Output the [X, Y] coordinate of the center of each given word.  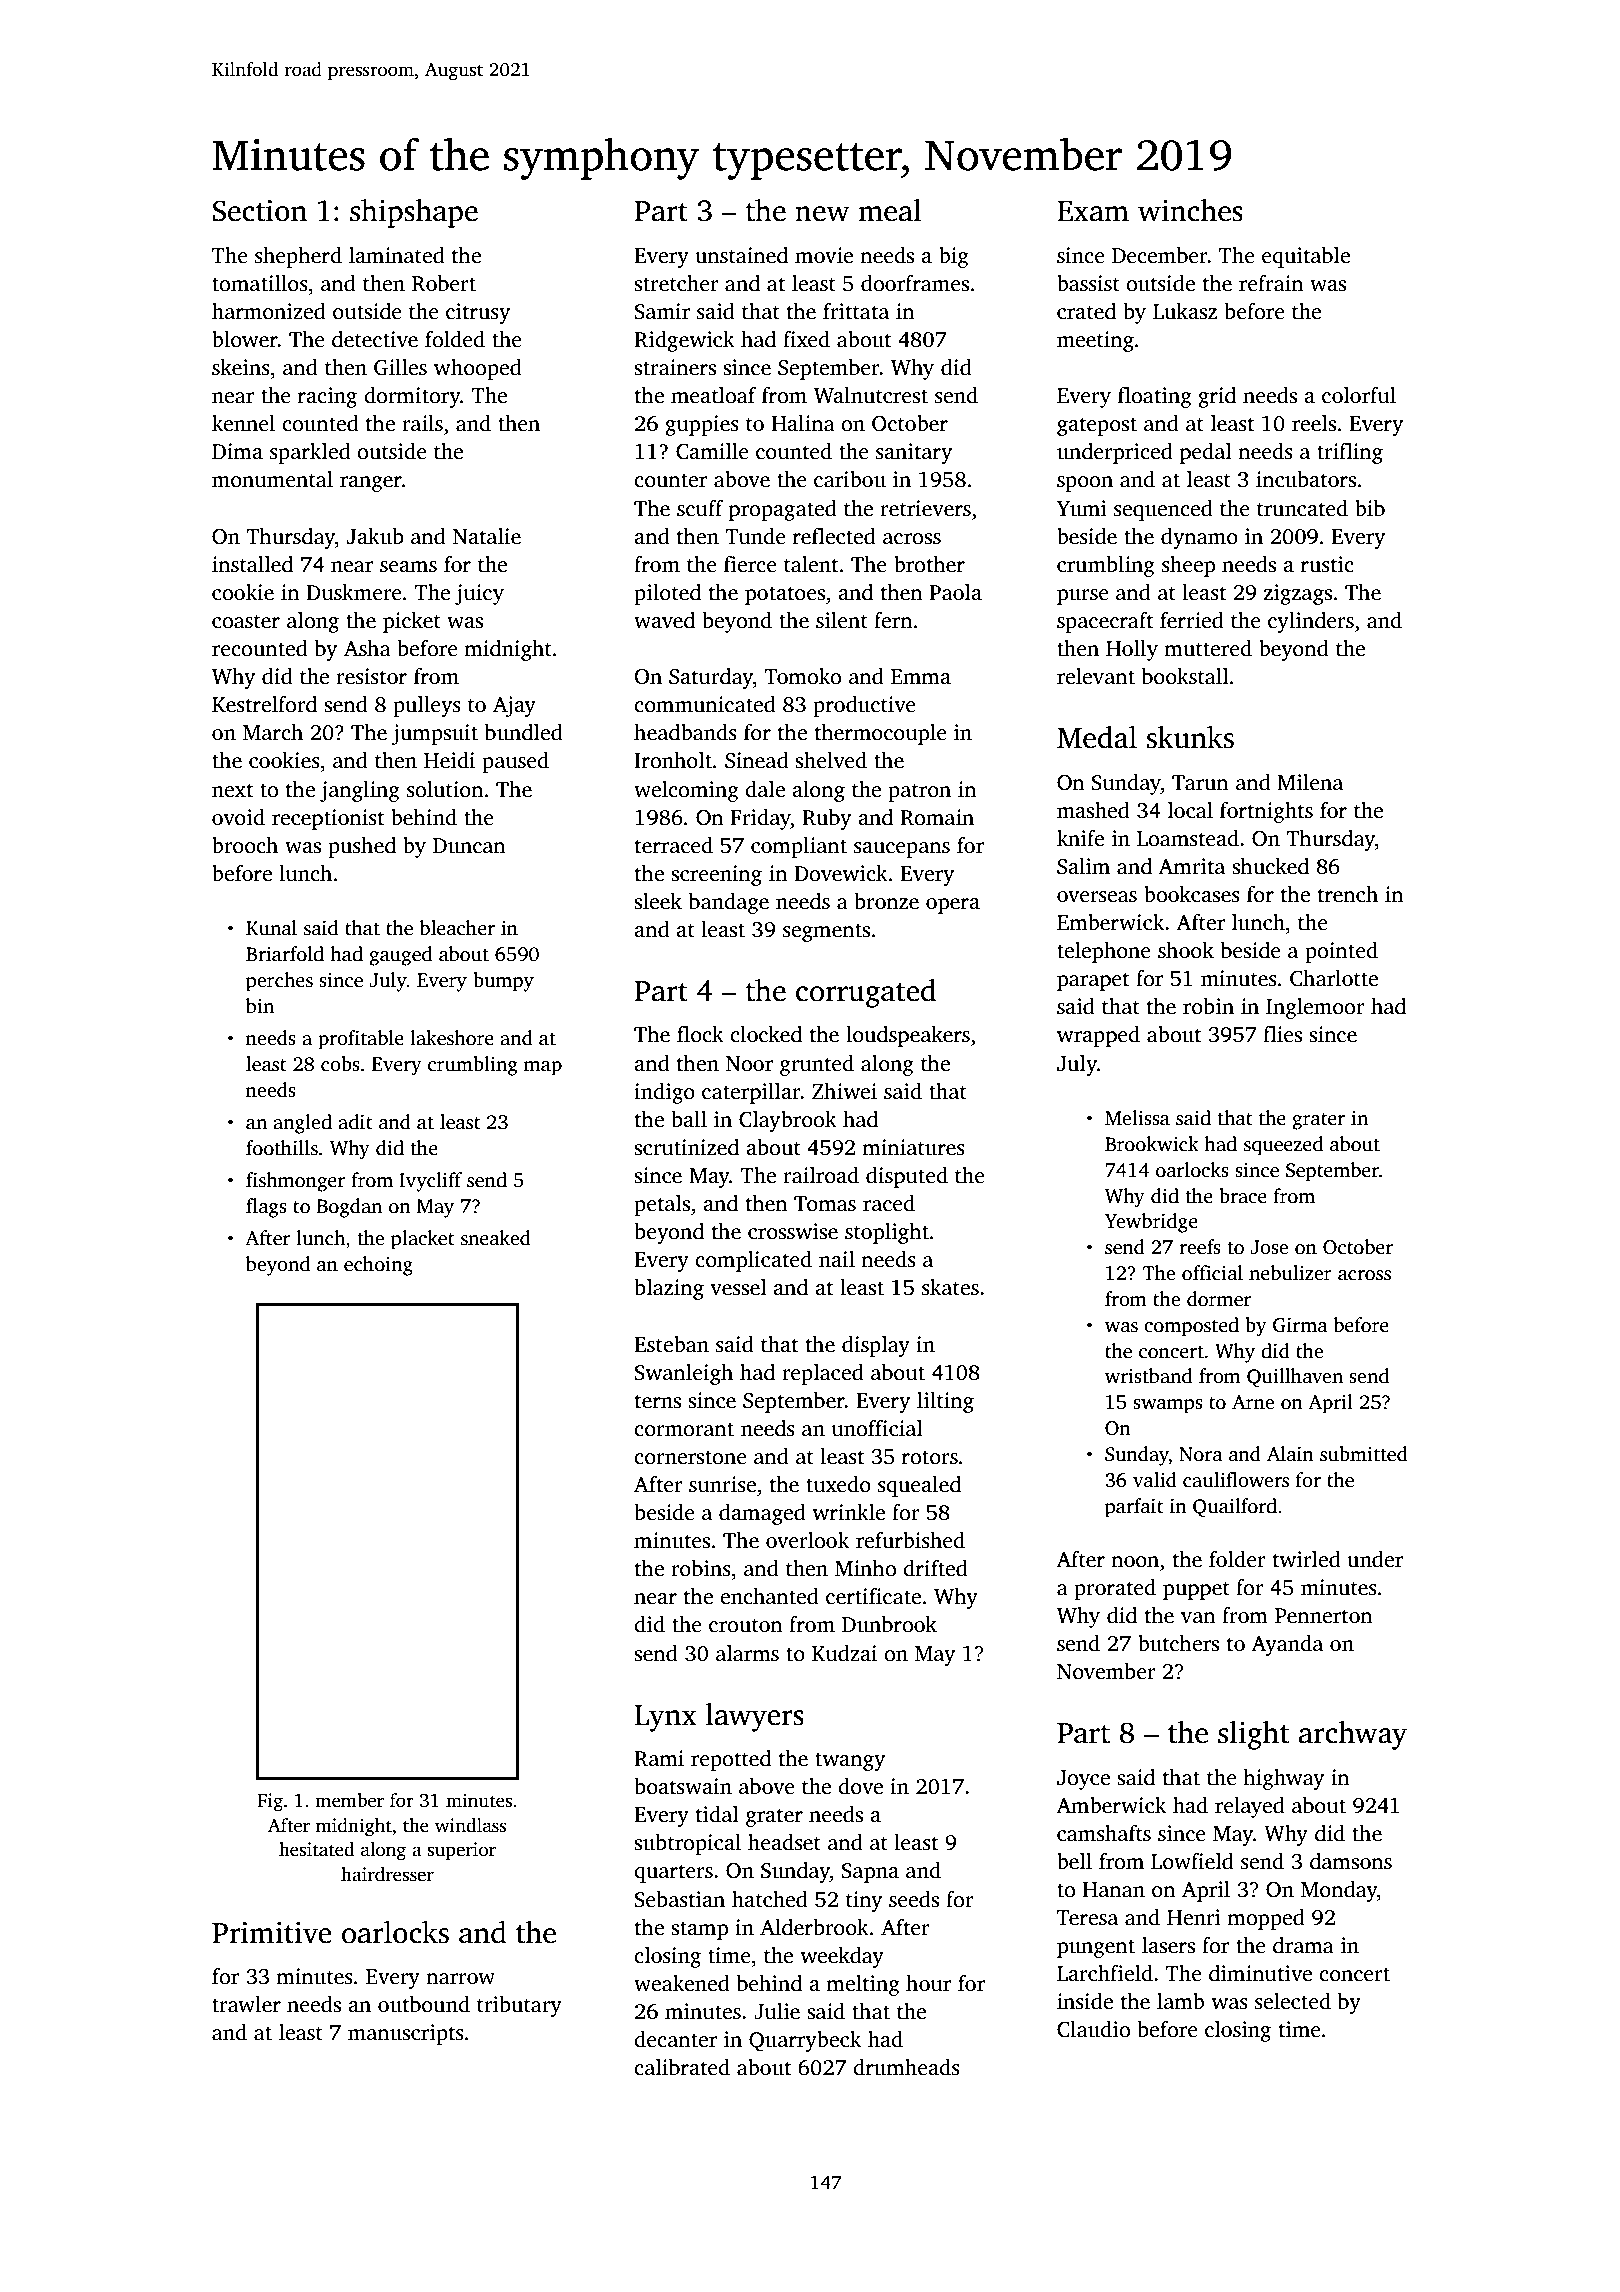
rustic [1327, 564]
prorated [1115, 1589]
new [822, 214]
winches [1190, 210]
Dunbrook [889, 1624]
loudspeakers [908, 1036]
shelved [831, 760]
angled [302, 1124]
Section [259, 211]
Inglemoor [1315, 1008]
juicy [479, 594]
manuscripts [406, 2034]
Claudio [1093, 2029]
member [349, 1800]
